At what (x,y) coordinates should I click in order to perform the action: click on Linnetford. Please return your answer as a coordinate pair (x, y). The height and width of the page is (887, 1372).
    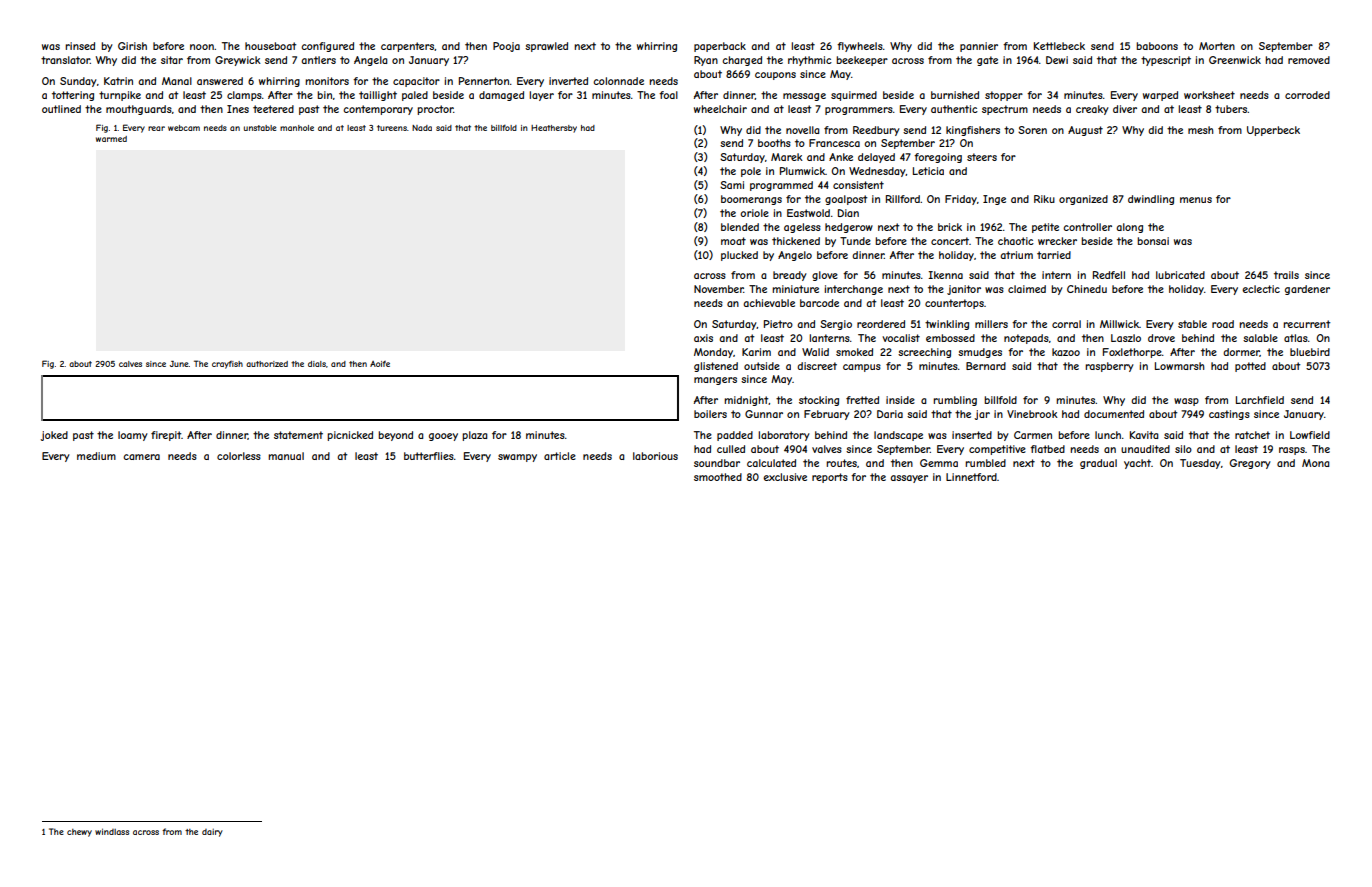
    Looking at the image, I should click on (971, 477).
